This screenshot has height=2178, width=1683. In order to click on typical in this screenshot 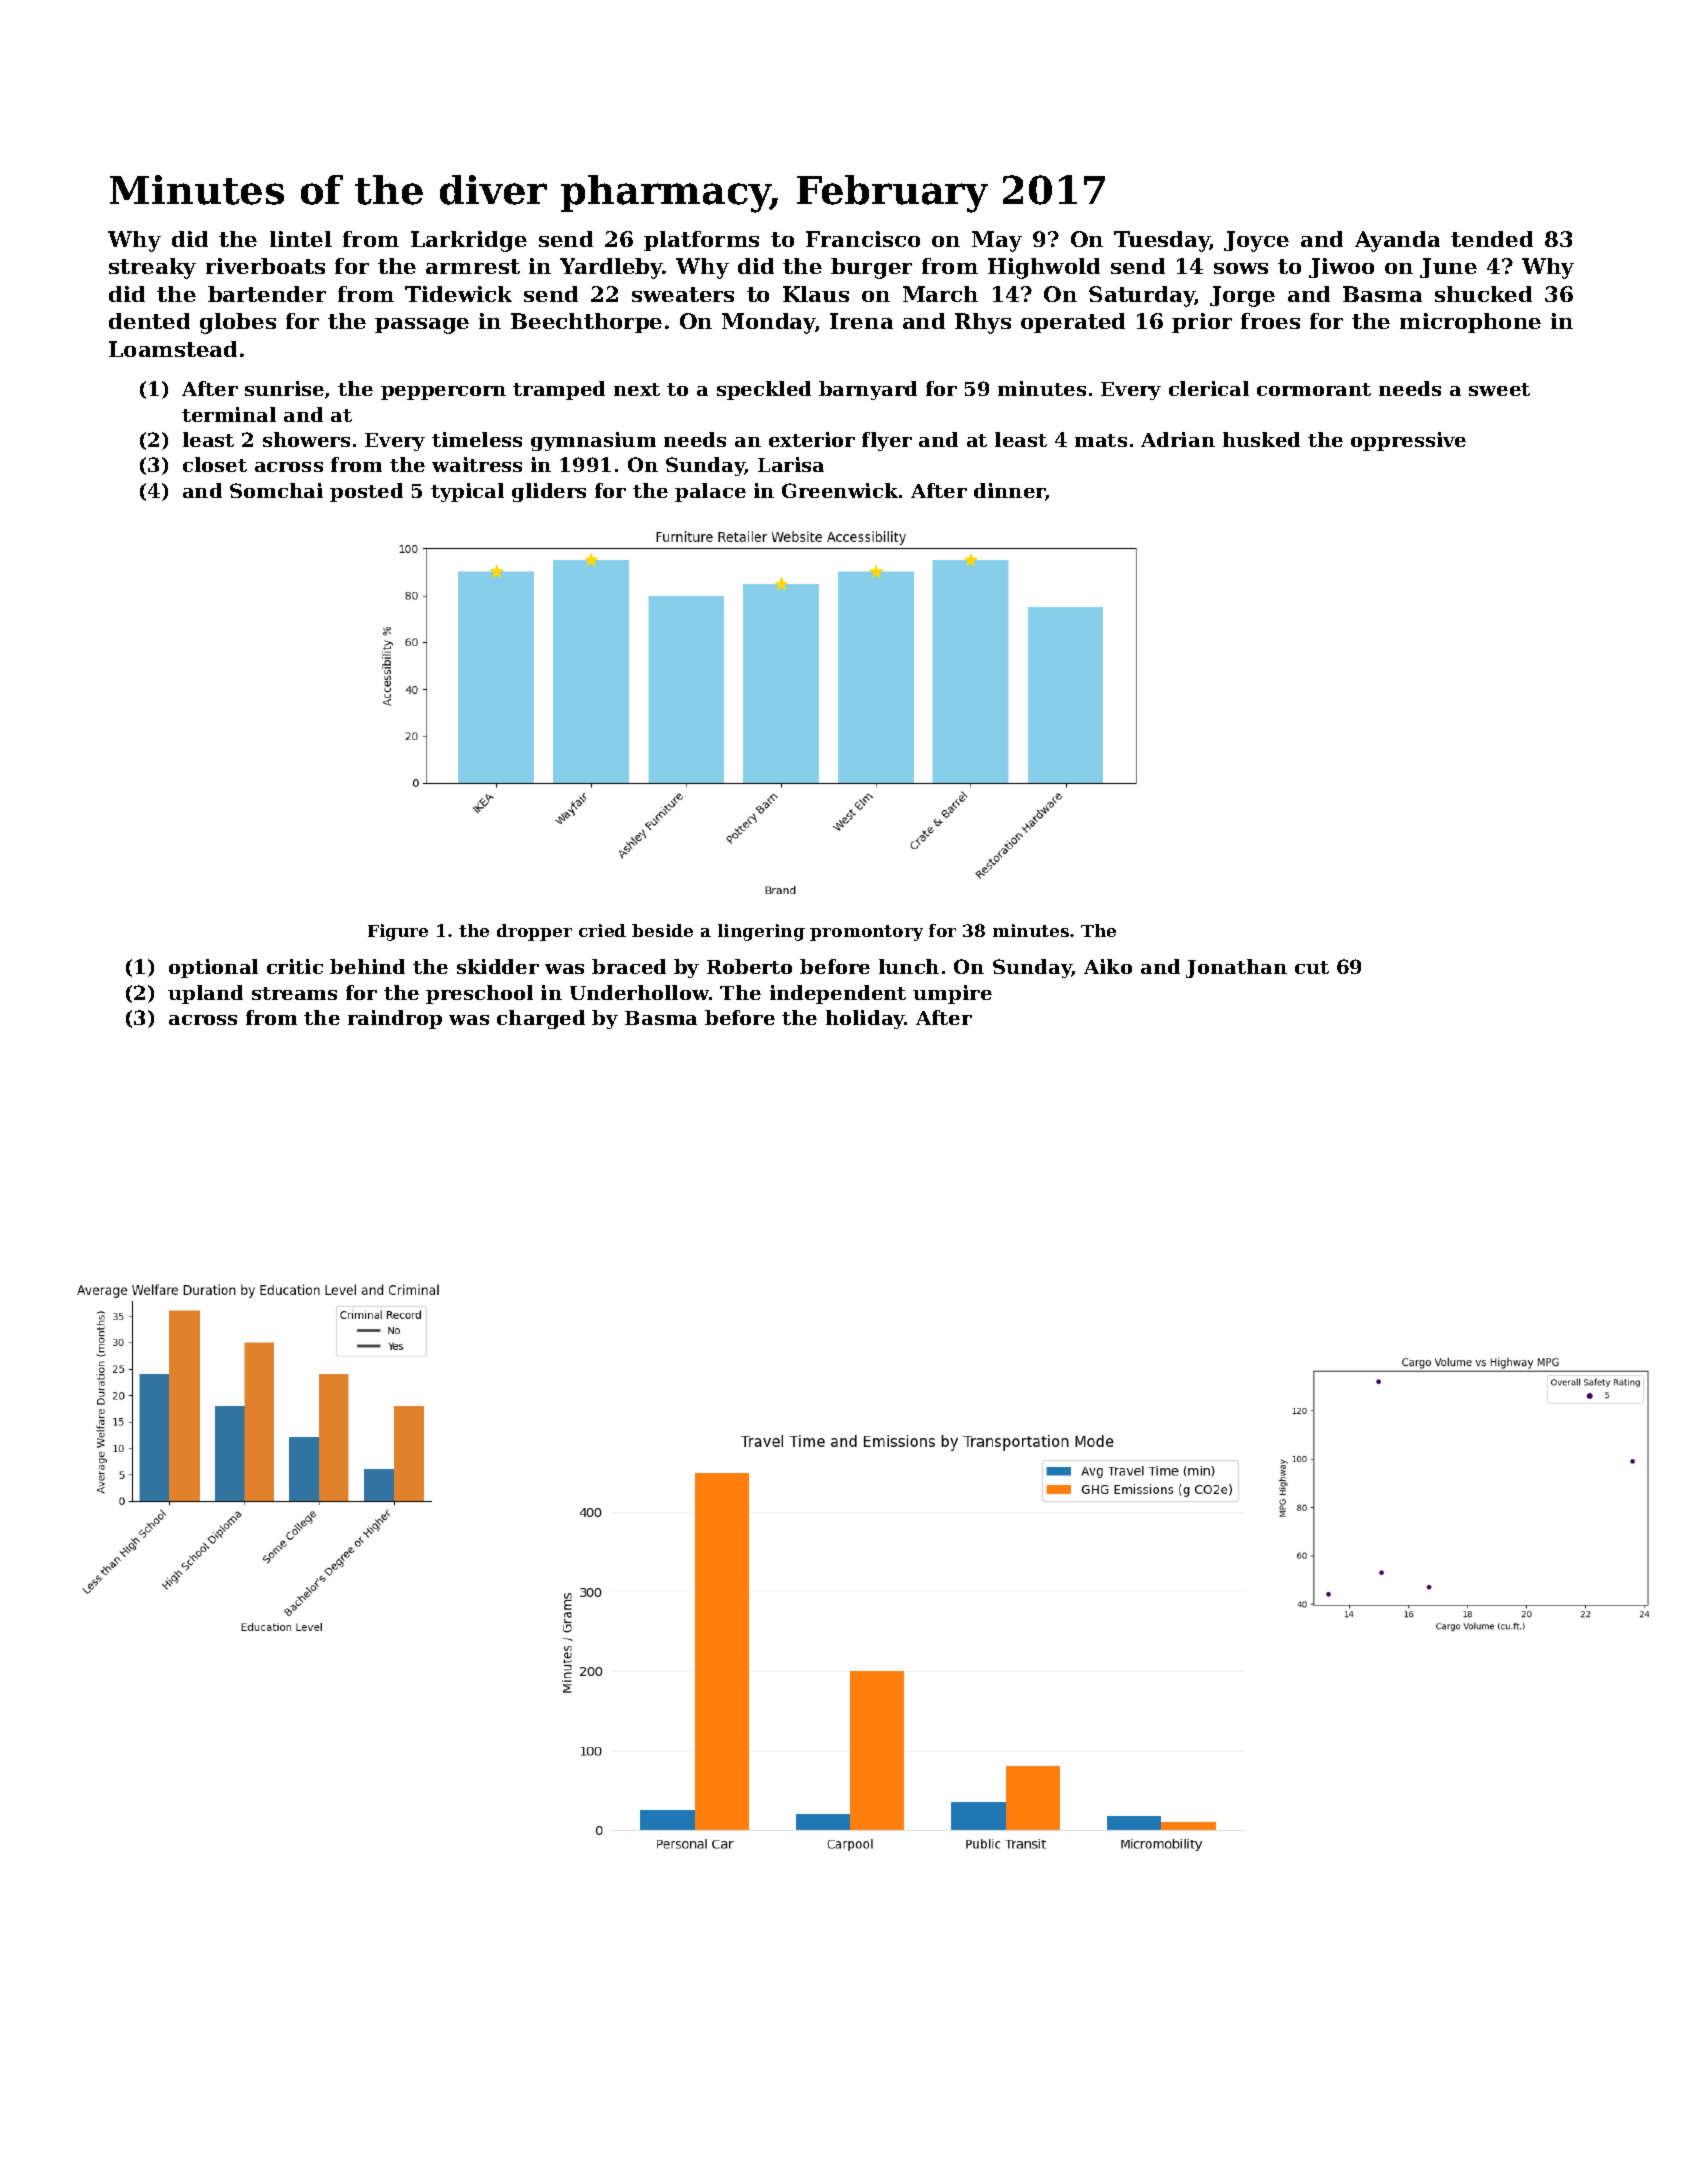, I will do `click(467, 492)`.
